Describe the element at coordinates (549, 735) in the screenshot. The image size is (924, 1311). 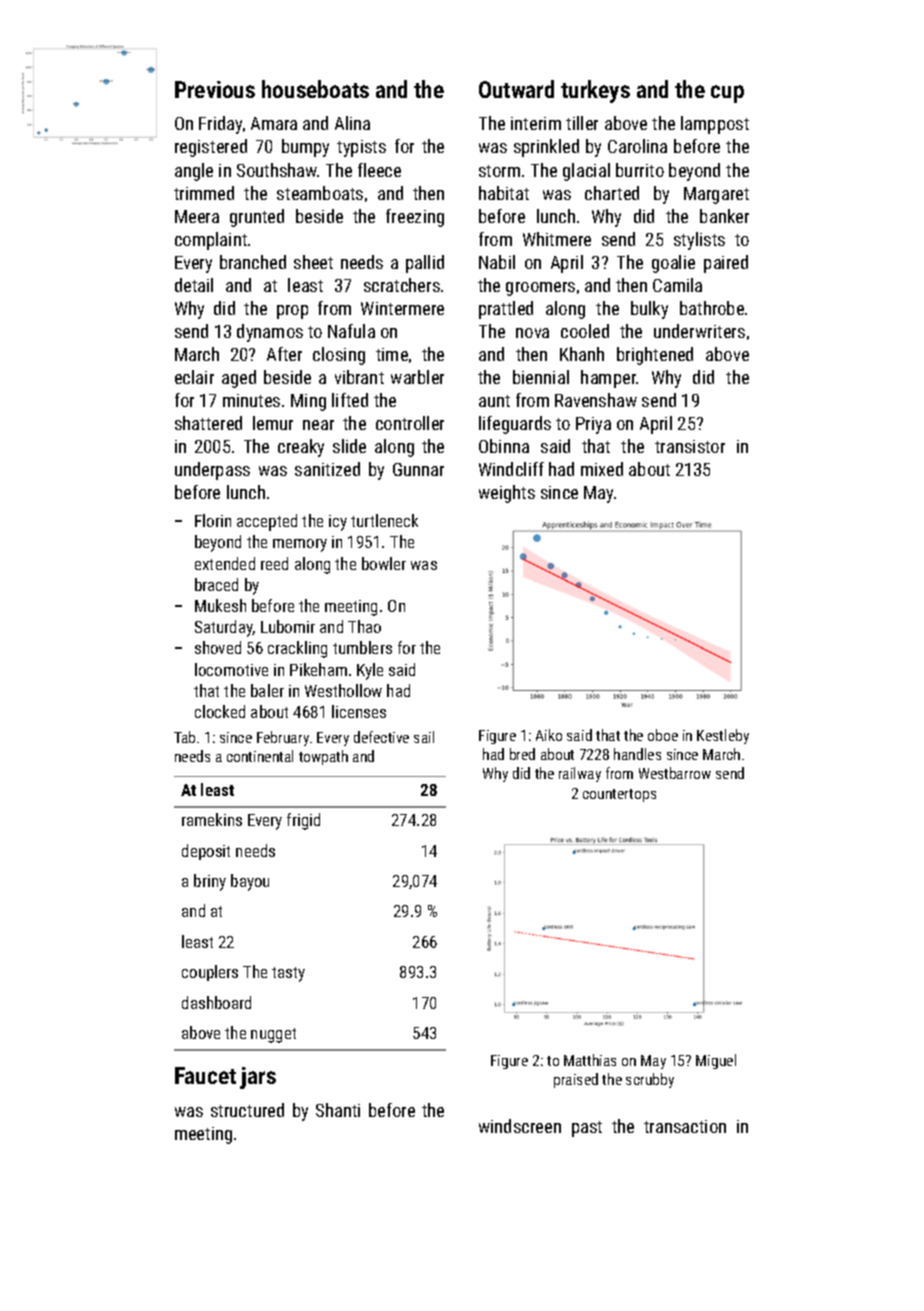
I see `Aiko` at that location.
